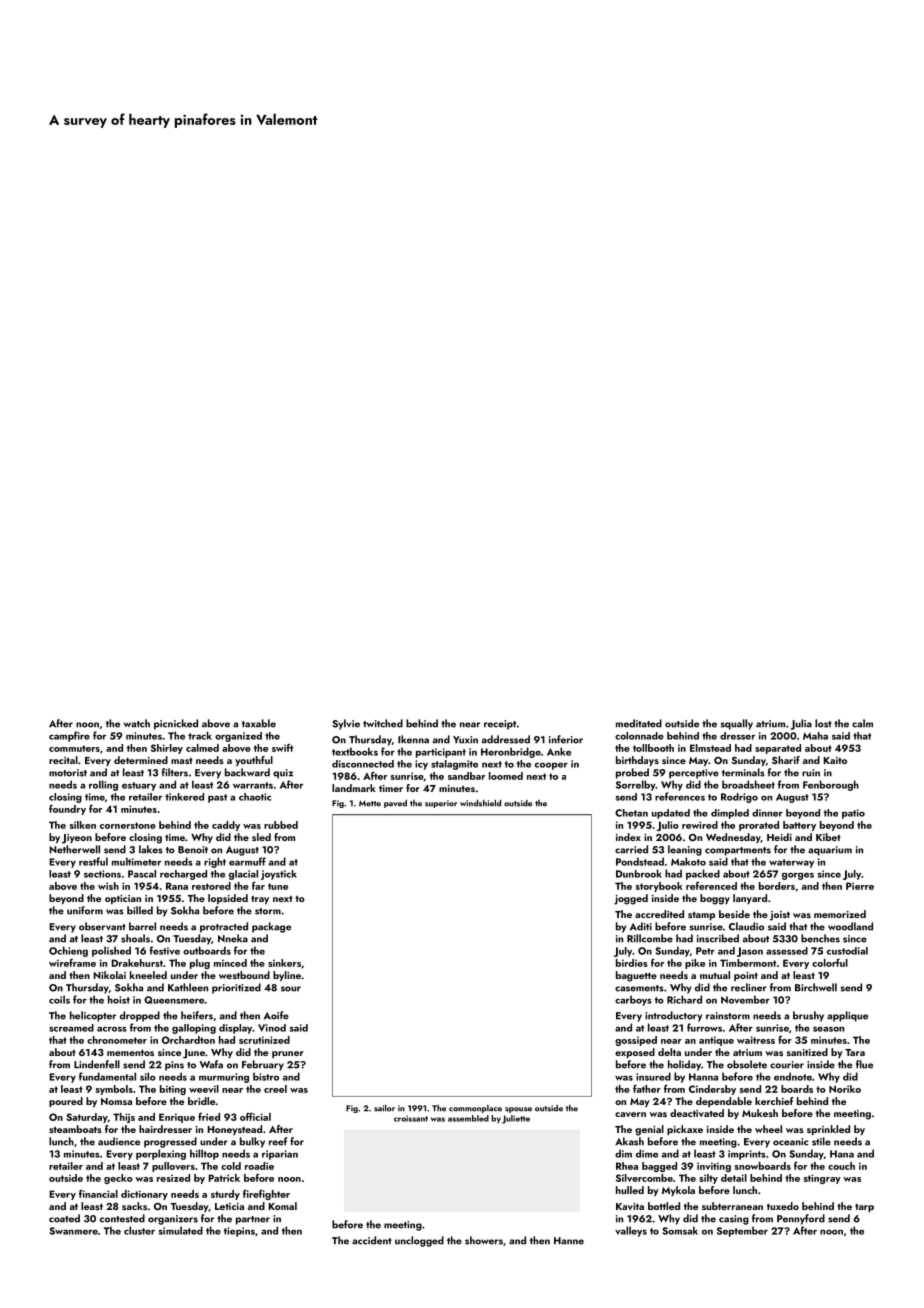 Image resolution: width=924 pixels, height=1308 pixels. Describe the element at coordinates (500, 725) in the screenshot. I see `receipt` at that location.
